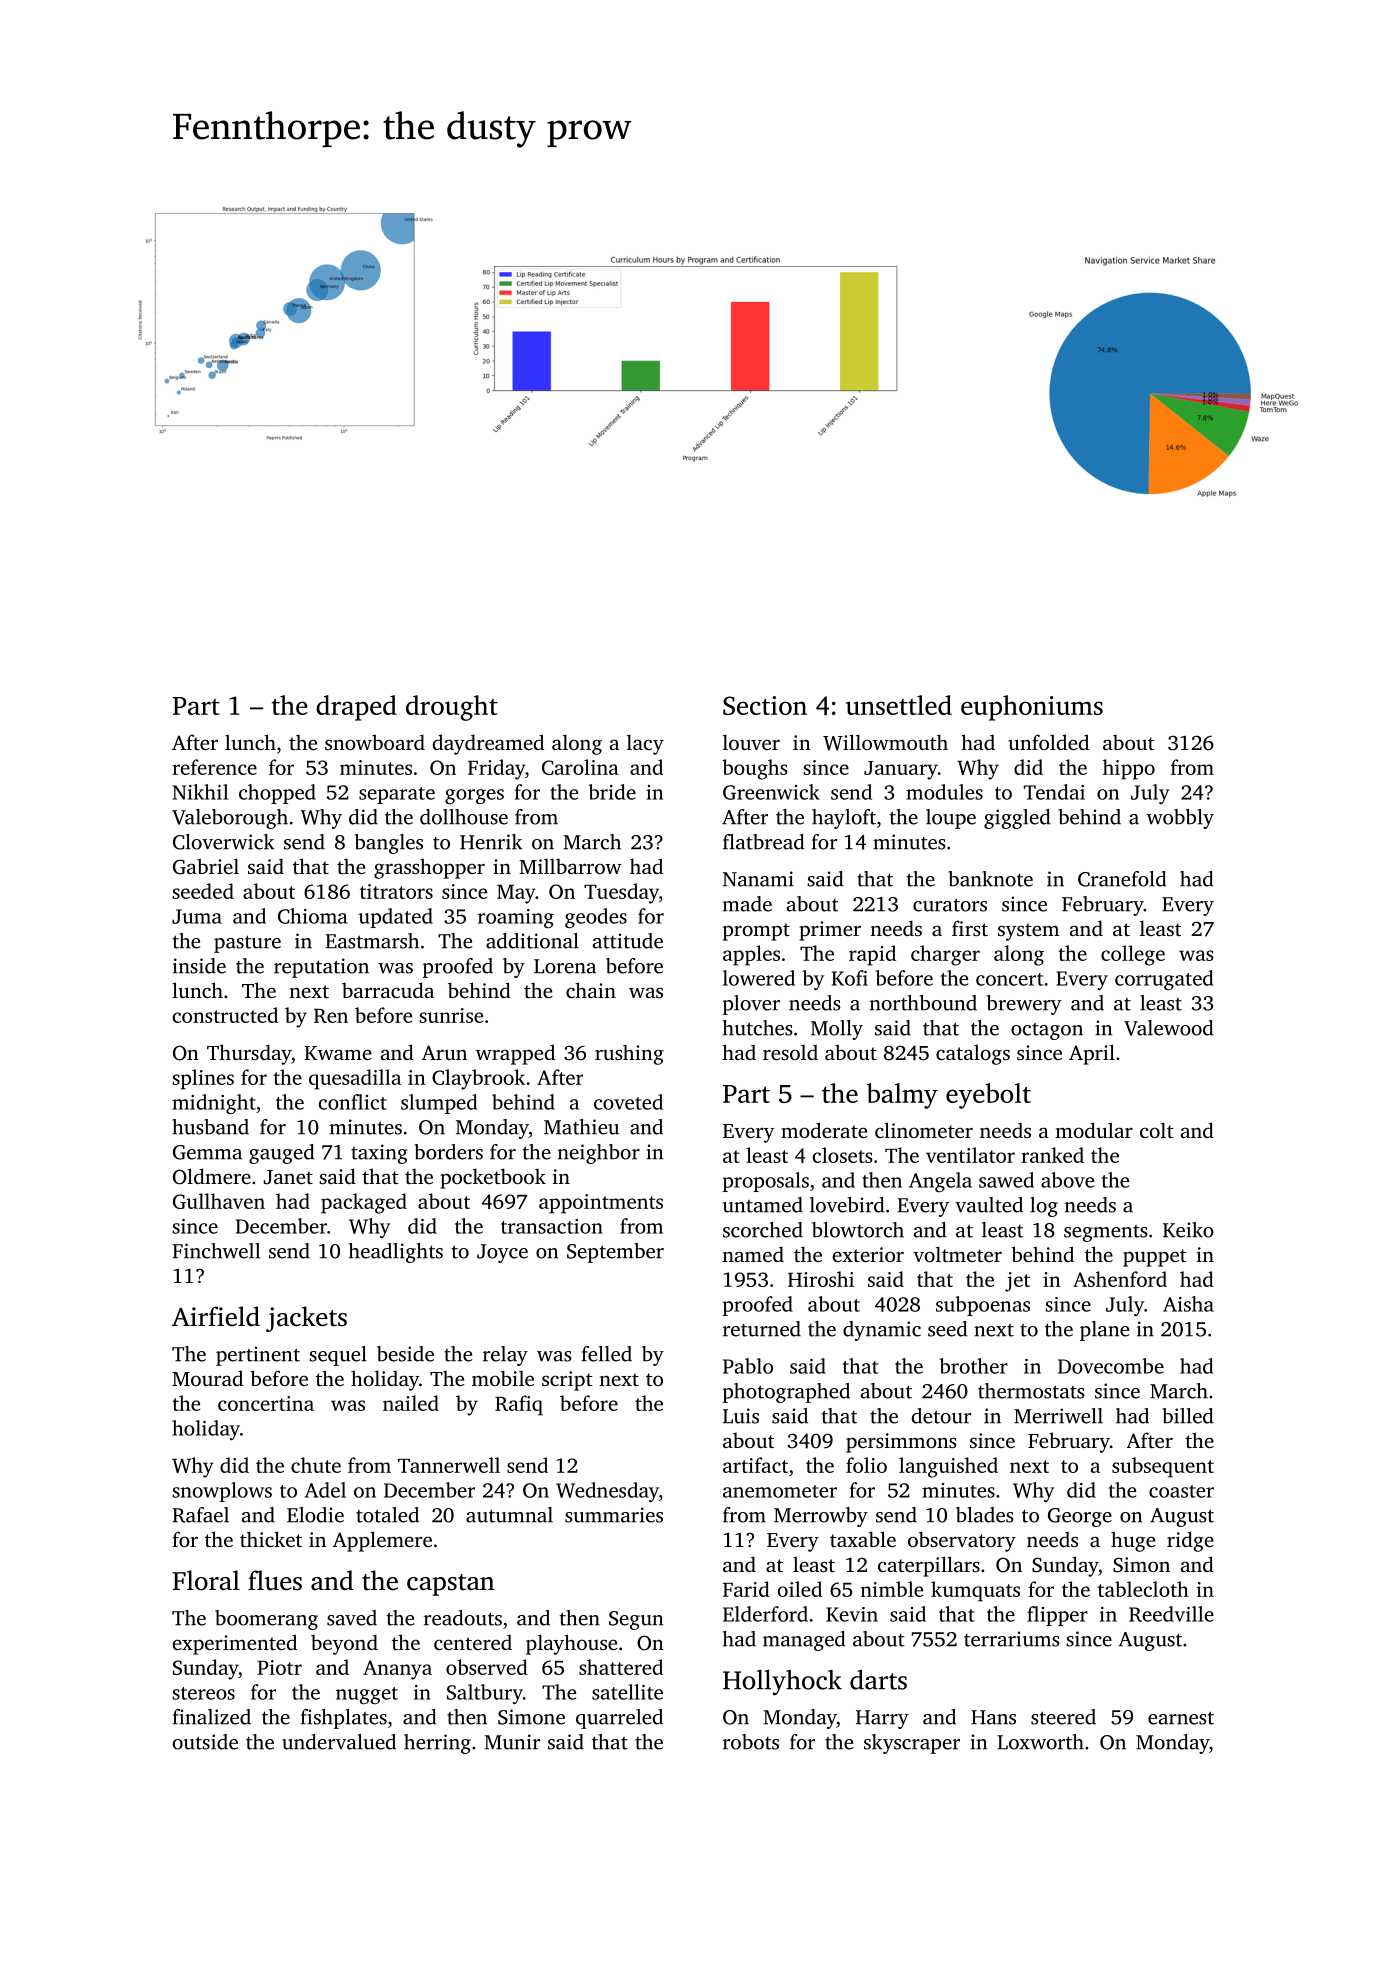 The height and width of the page is (1969, 1386). Describe the element at coordinates (552, 1226) in the page. I see `transaction` at that location.
